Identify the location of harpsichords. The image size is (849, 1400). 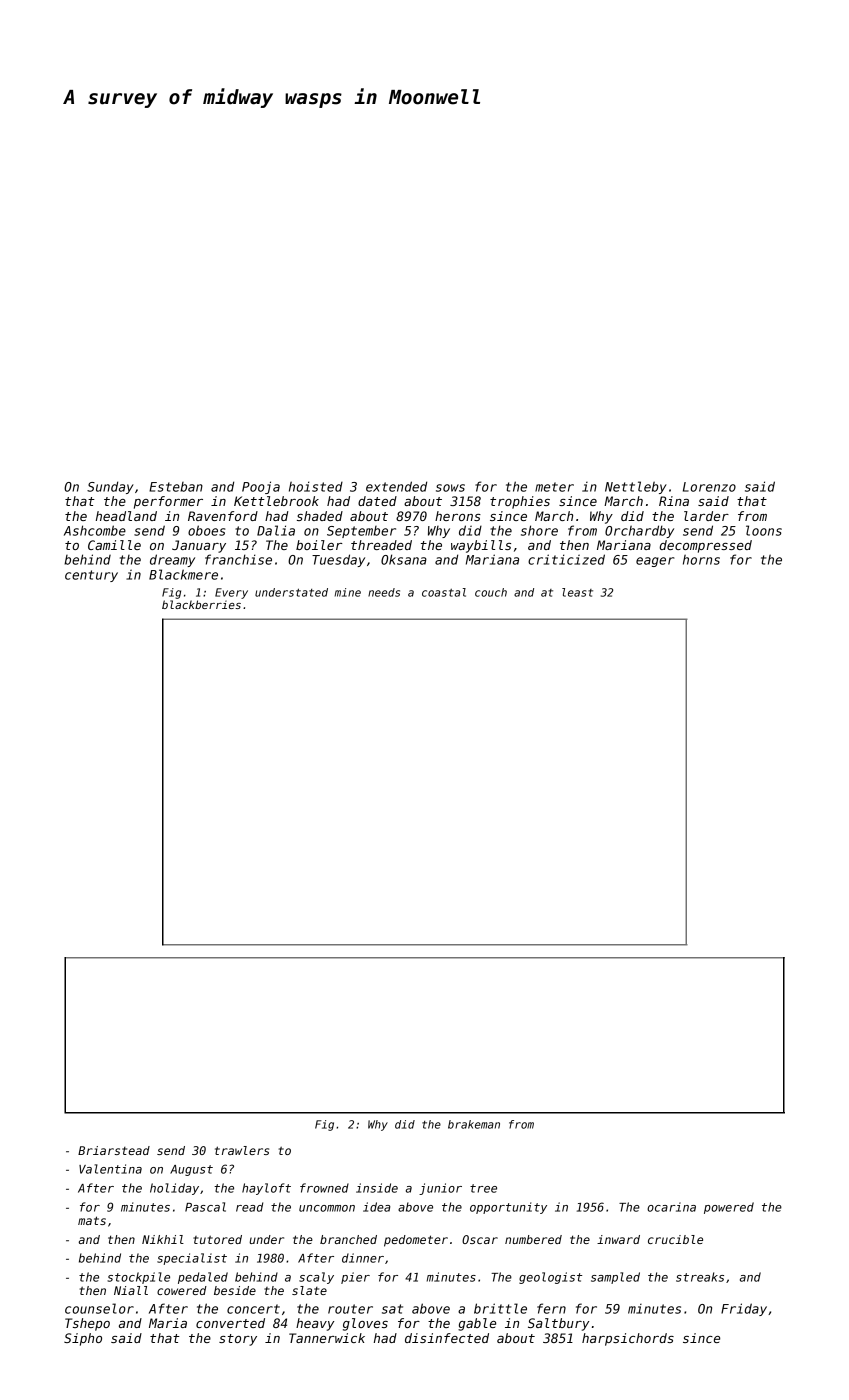
(628, 1339).
